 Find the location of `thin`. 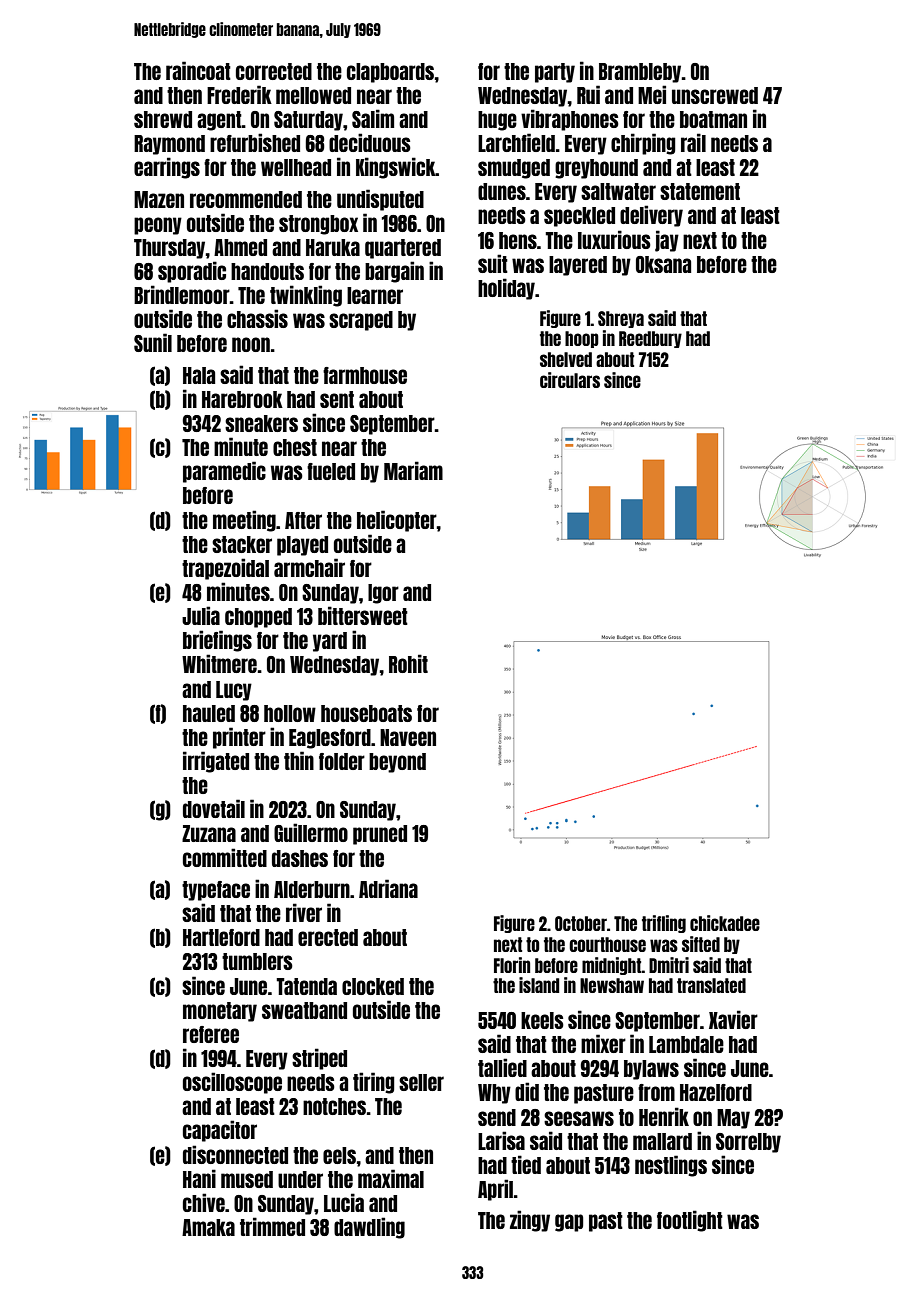

thin is located at coordinates (299, 760).
